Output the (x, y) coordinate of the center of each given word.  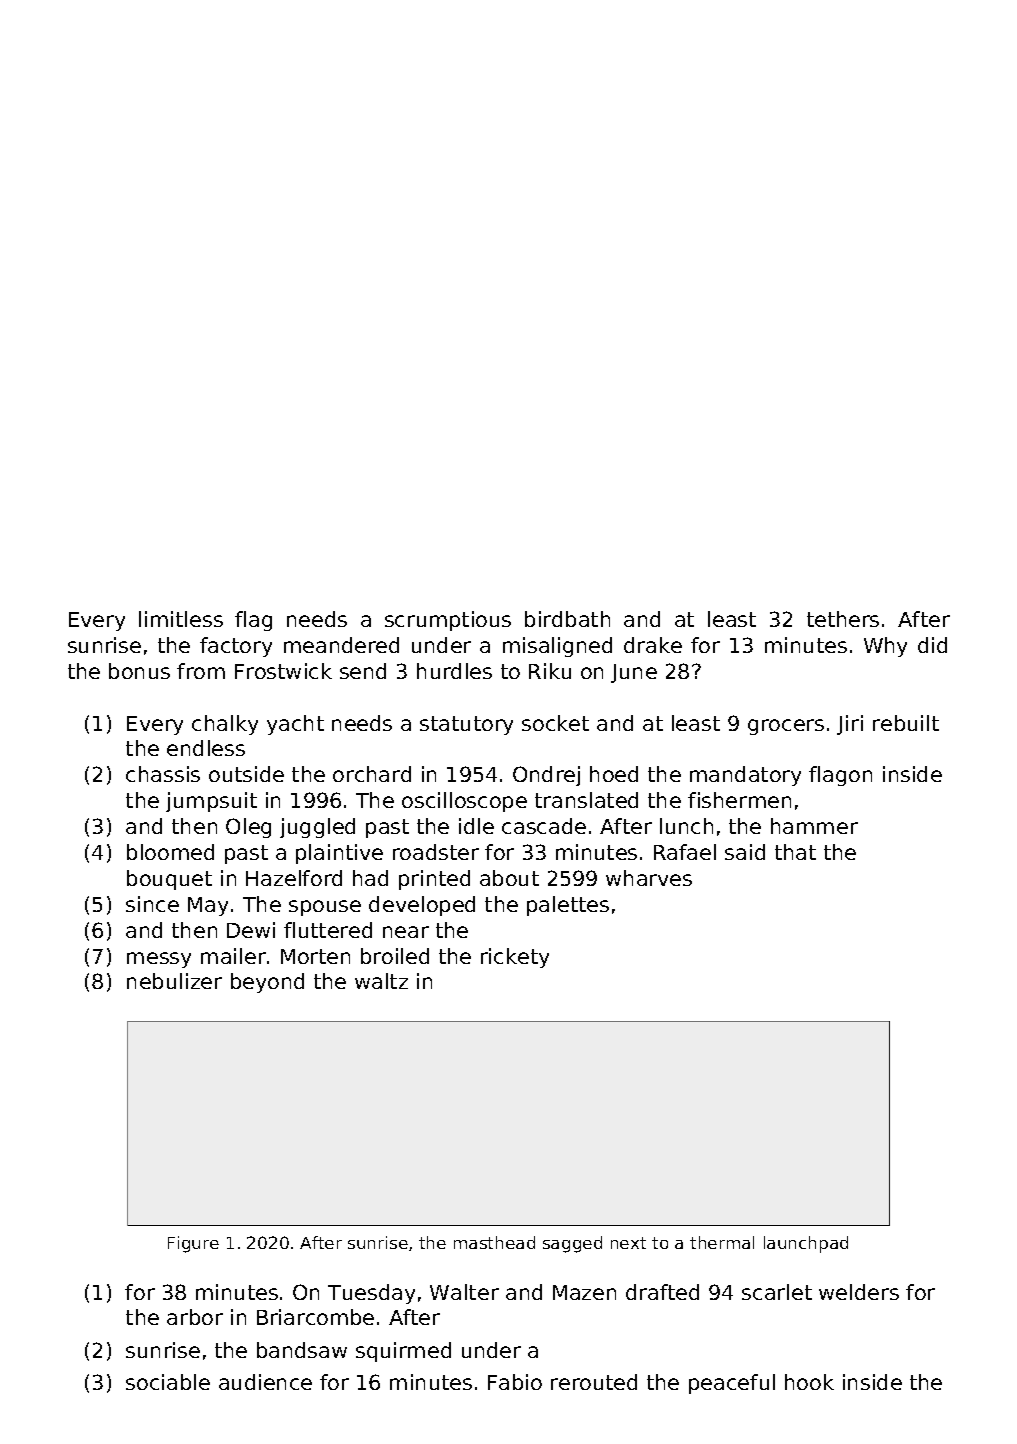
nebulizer (174, 981)
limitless (181, 619)
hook (809, 1382)
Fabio (515, 1382)
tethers (843, 619)
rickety (515, 958)
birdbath (567, 619)
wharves (649, 878)
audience (265, 1382)
